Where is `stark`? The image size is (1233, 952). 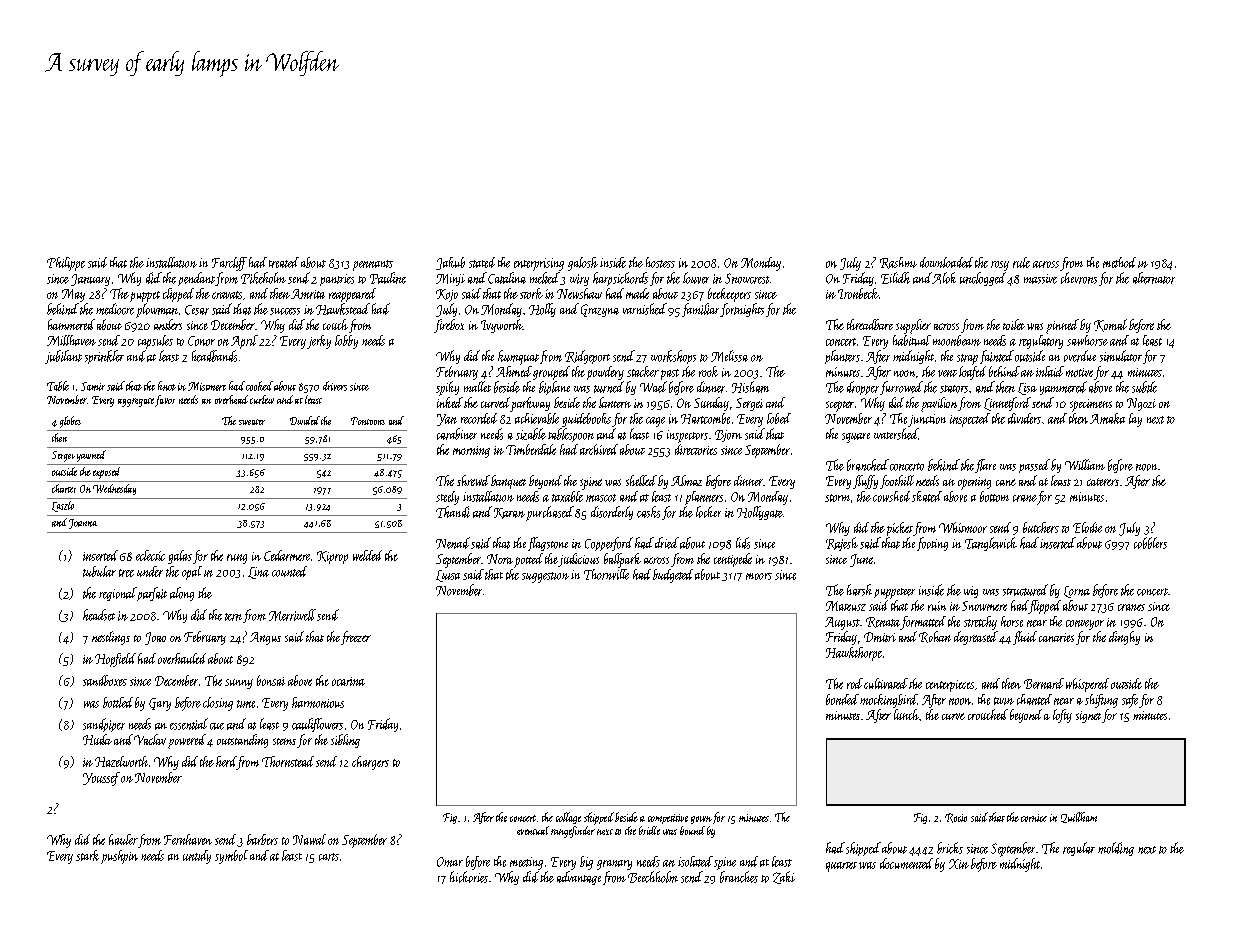 stark is located at coordinates (87, 855).
